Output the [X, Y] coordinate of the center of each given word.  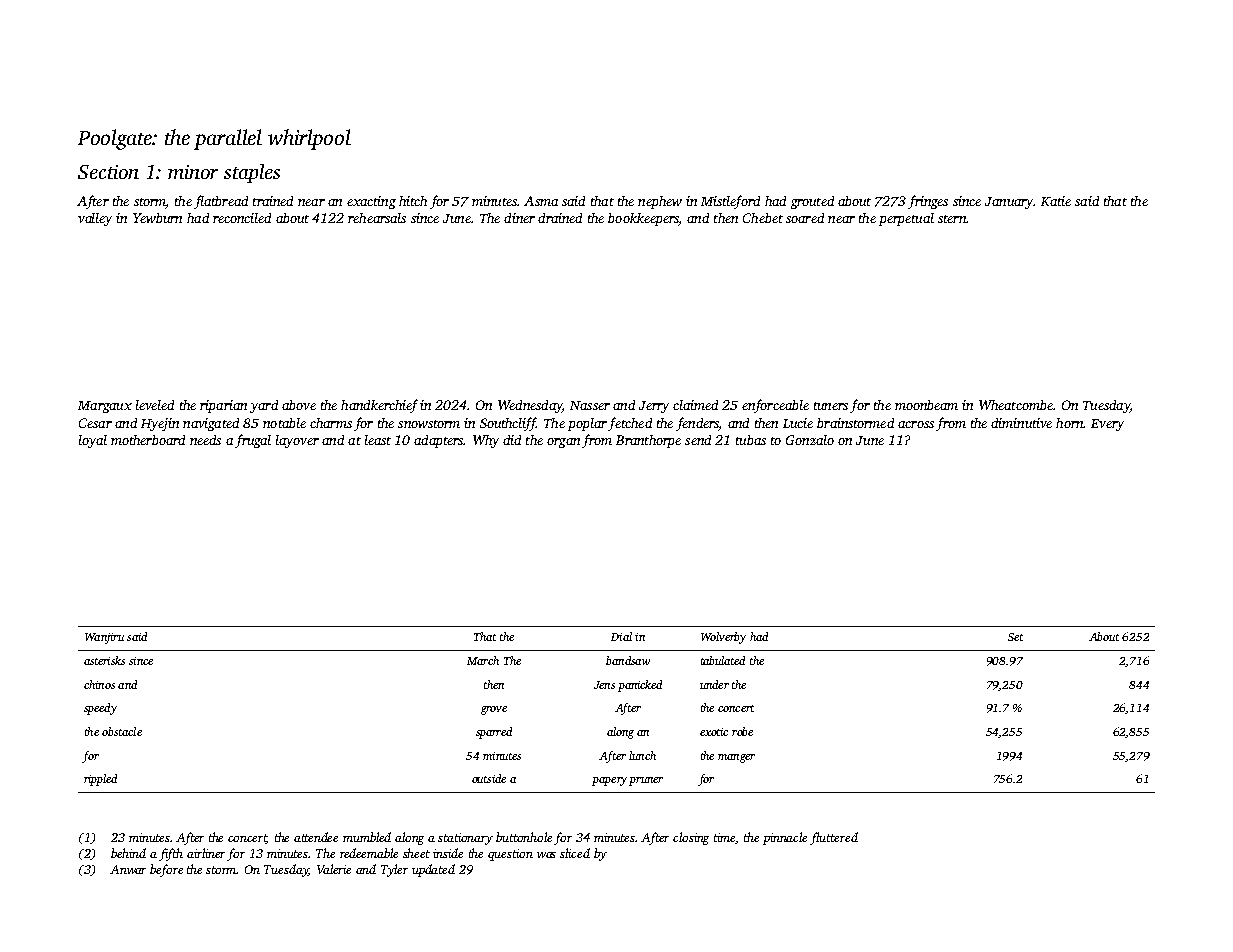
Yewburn [157, 218]
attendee [316, 837]
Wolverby [723, 638]
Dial [621, 636]
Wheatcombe [1016, 405]
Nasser [590, 405]
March [483, 660]
